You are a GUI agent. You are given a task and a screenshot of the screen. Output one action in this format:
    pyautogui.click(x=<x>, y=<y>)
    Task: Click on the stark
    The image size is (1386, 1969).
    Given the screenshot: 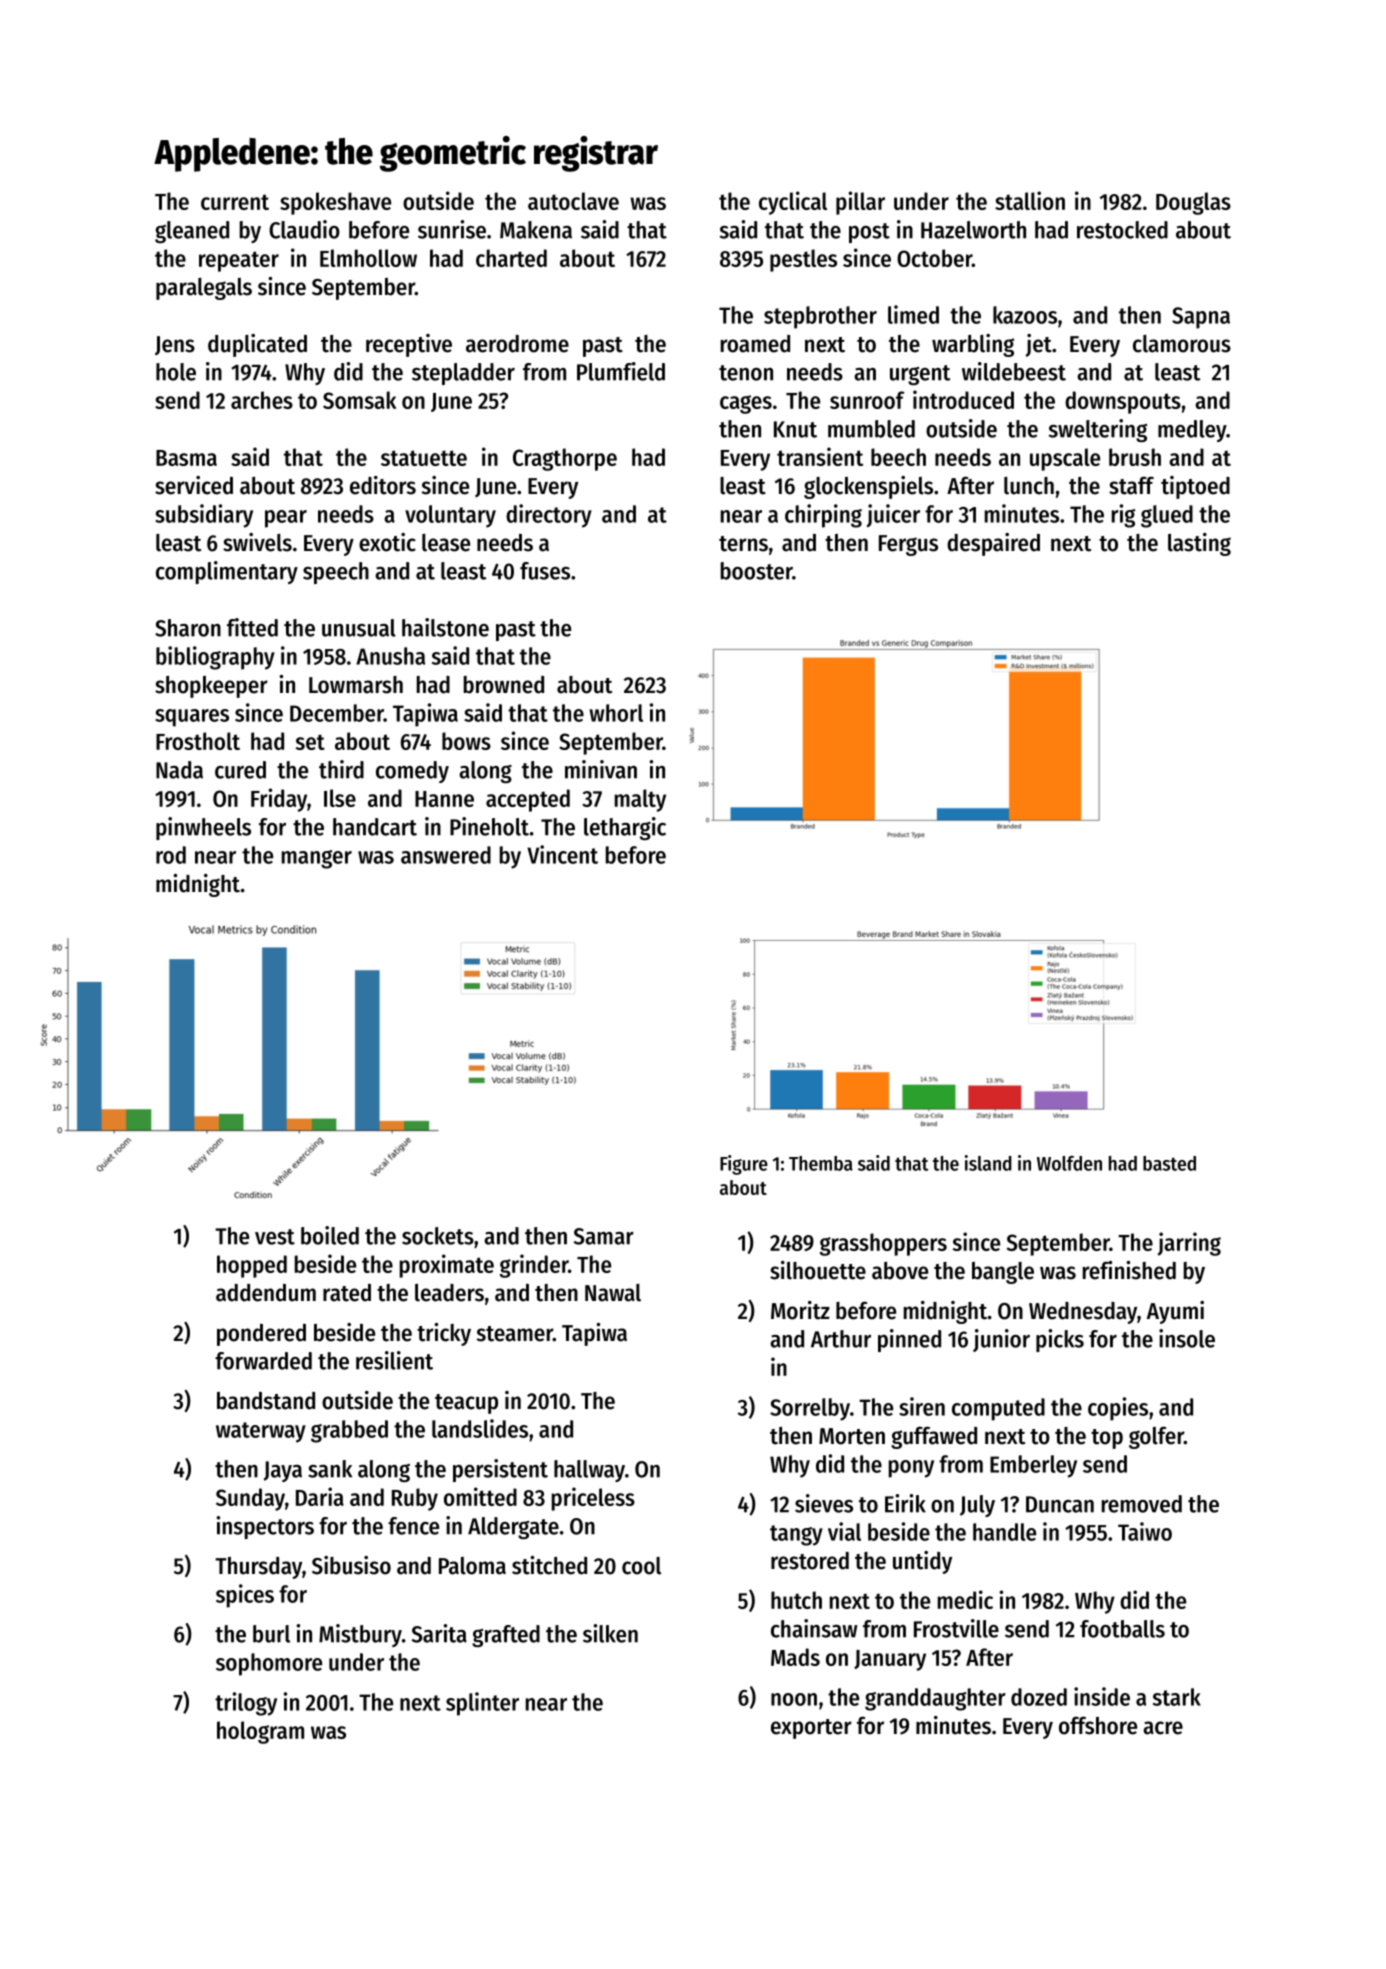 What is the action you would take?
    pyautogui.click(x=1177, y=1697)
